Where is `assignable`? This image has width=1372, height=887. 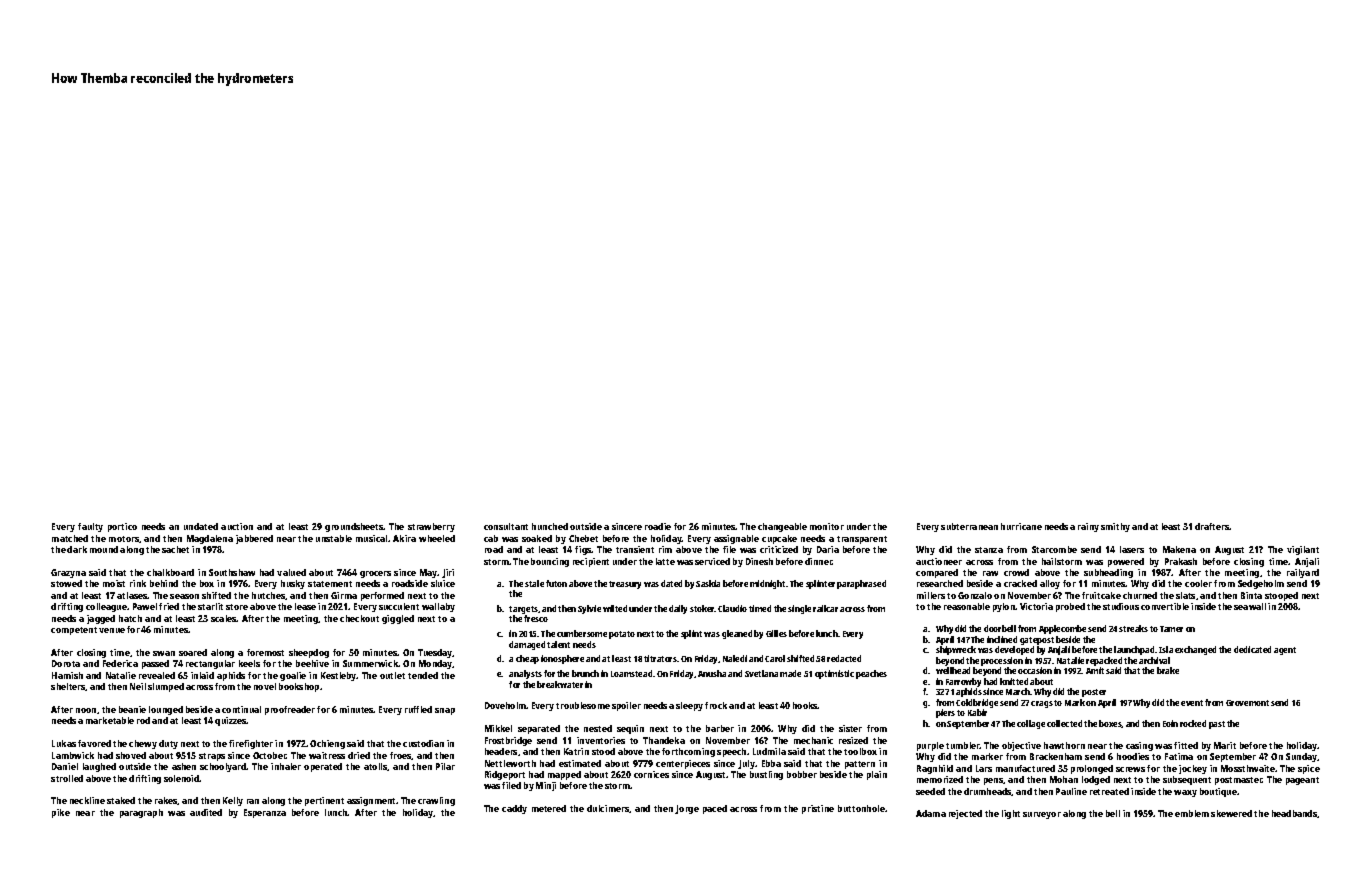 assignable is located at coordinates (736, 539).
